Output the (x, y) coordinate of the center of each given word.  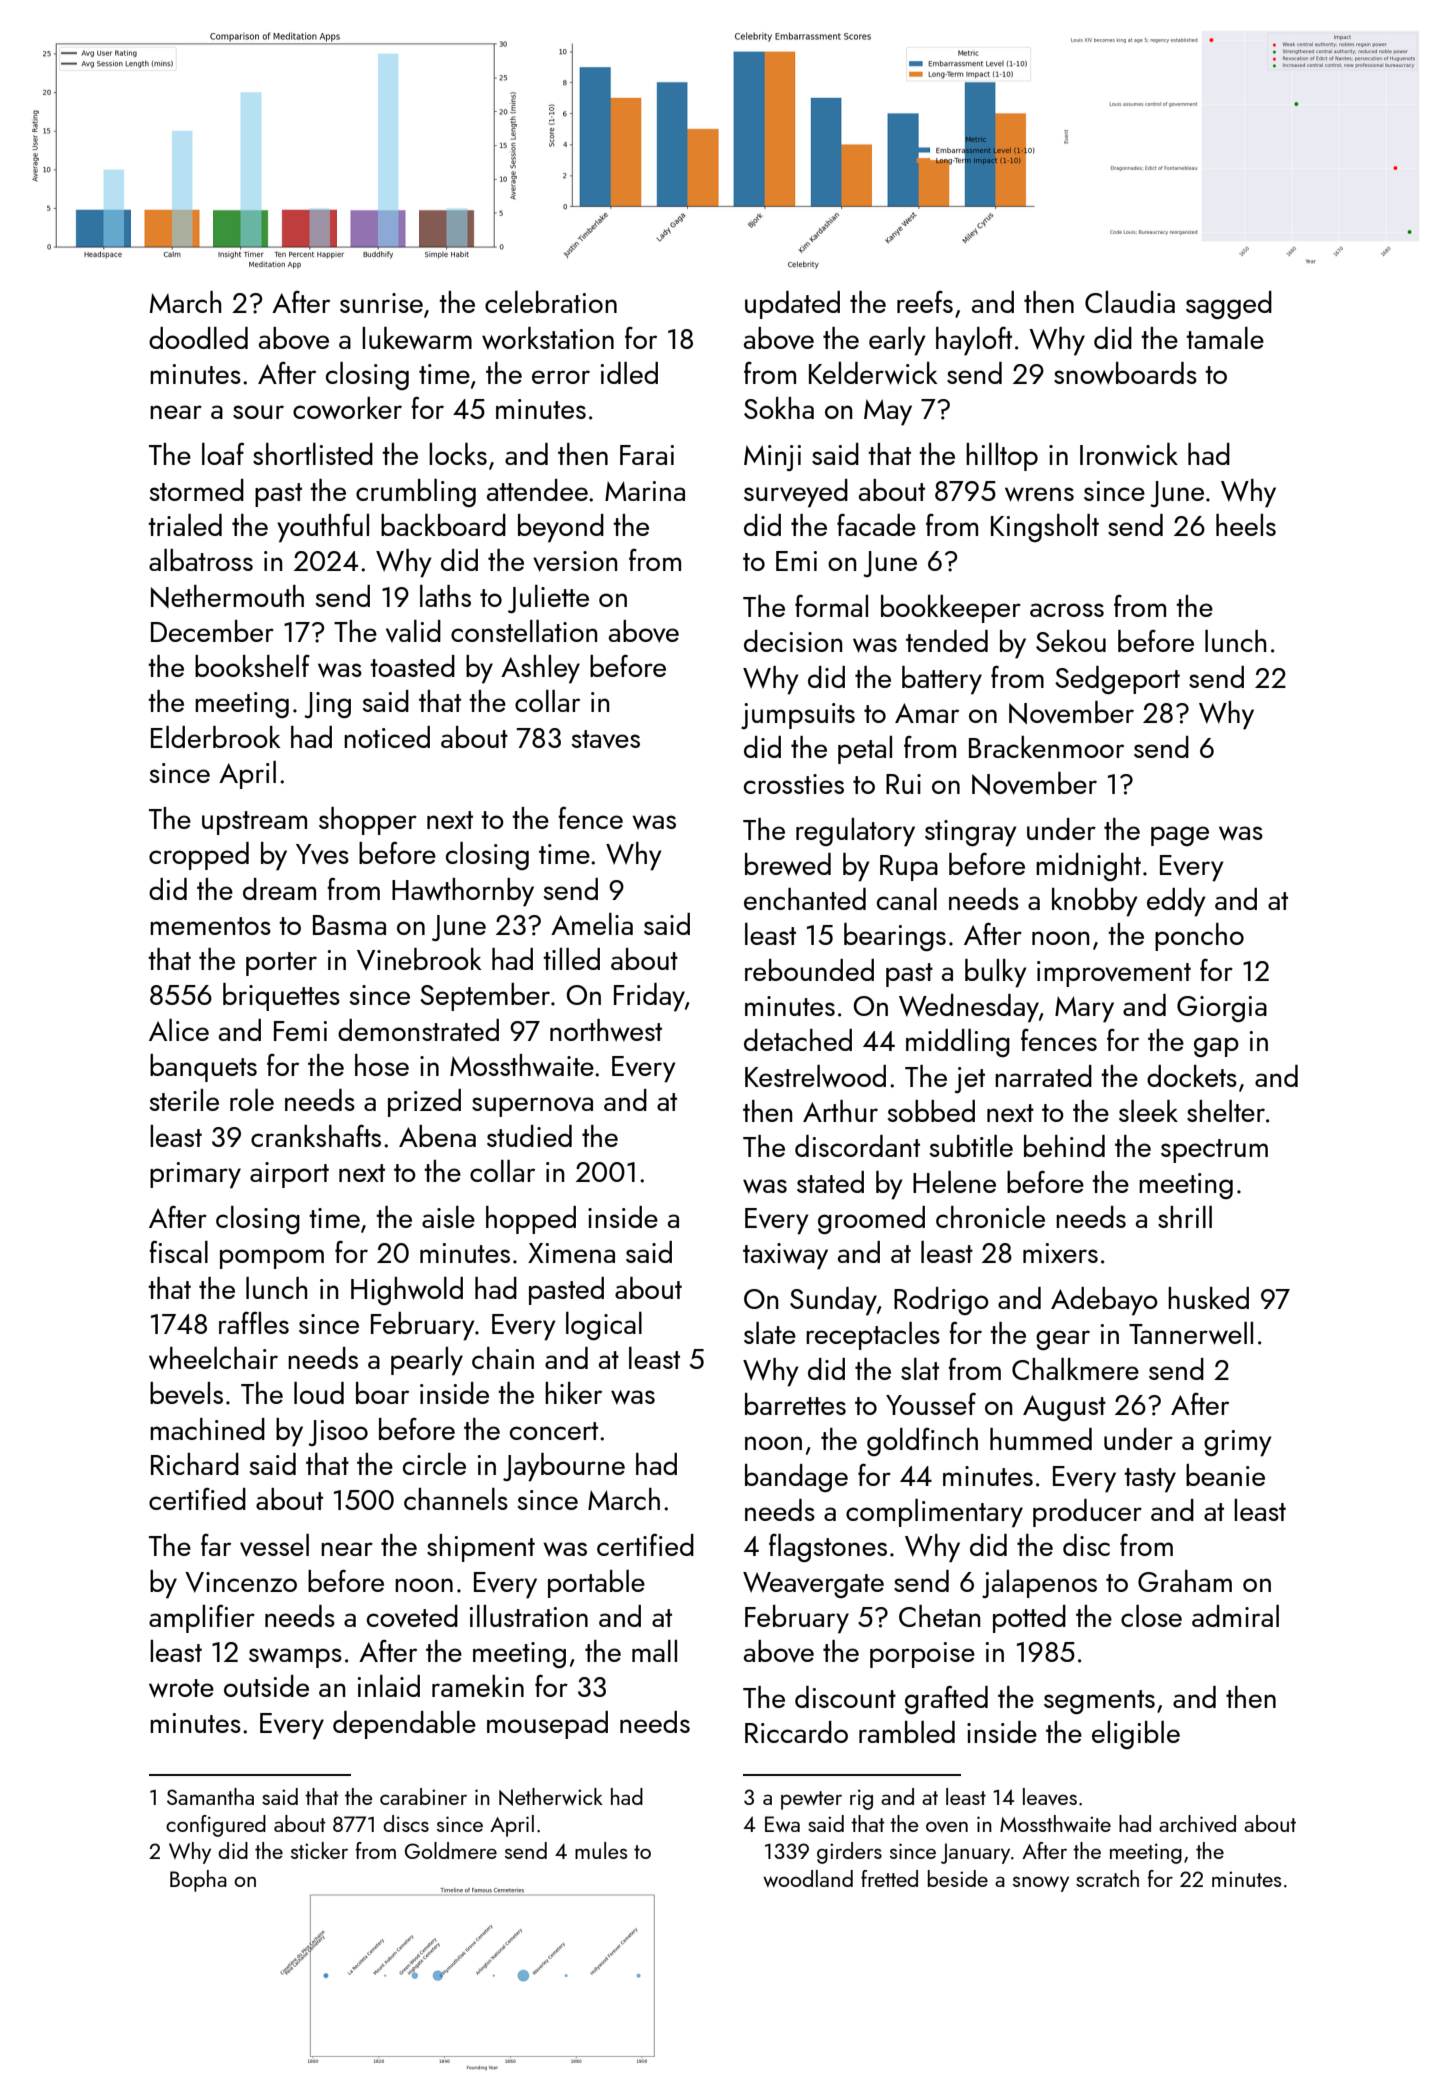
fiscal (178, 1252)
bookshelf (252, 666)
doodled (198, 338)
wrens (1039, 494)
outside (266, 1686)
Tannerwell (1191, 1333)
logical (604, 1326)
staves (605, 739)
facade (876, 524)
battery (942, 680)
